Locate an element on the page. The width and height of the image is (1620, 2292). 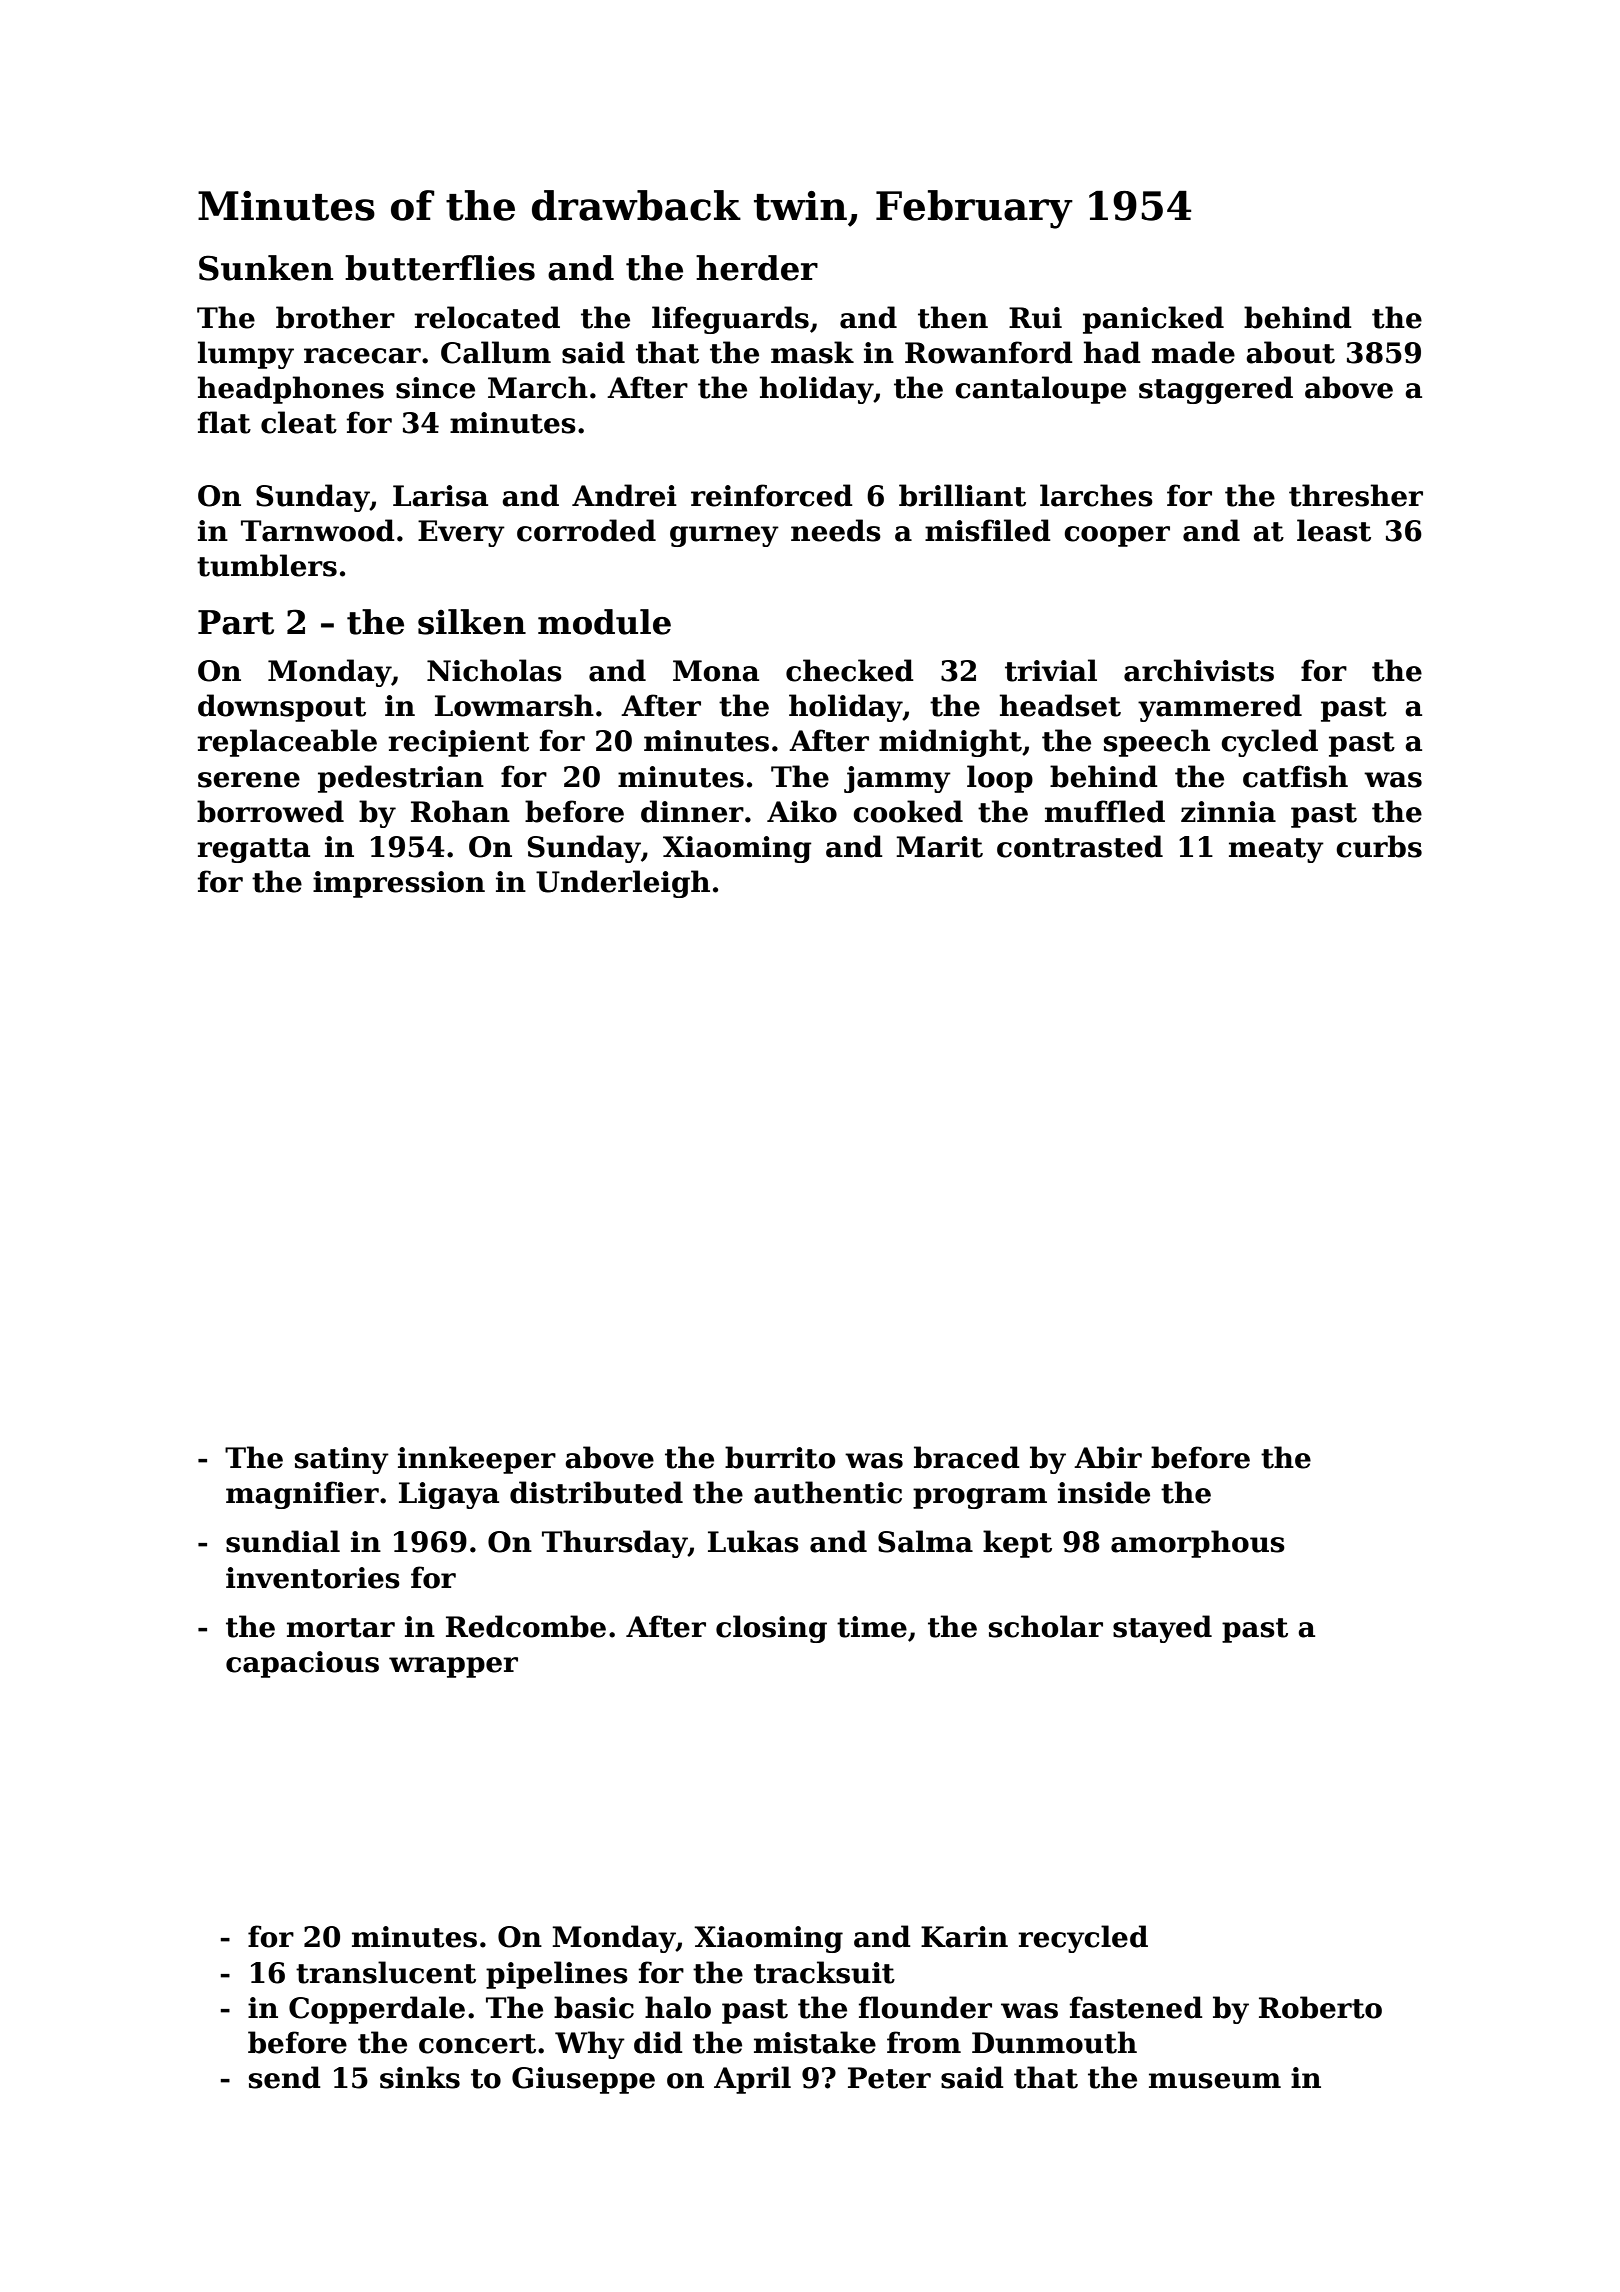
Abir is located at coordinates (1108, 1457).
